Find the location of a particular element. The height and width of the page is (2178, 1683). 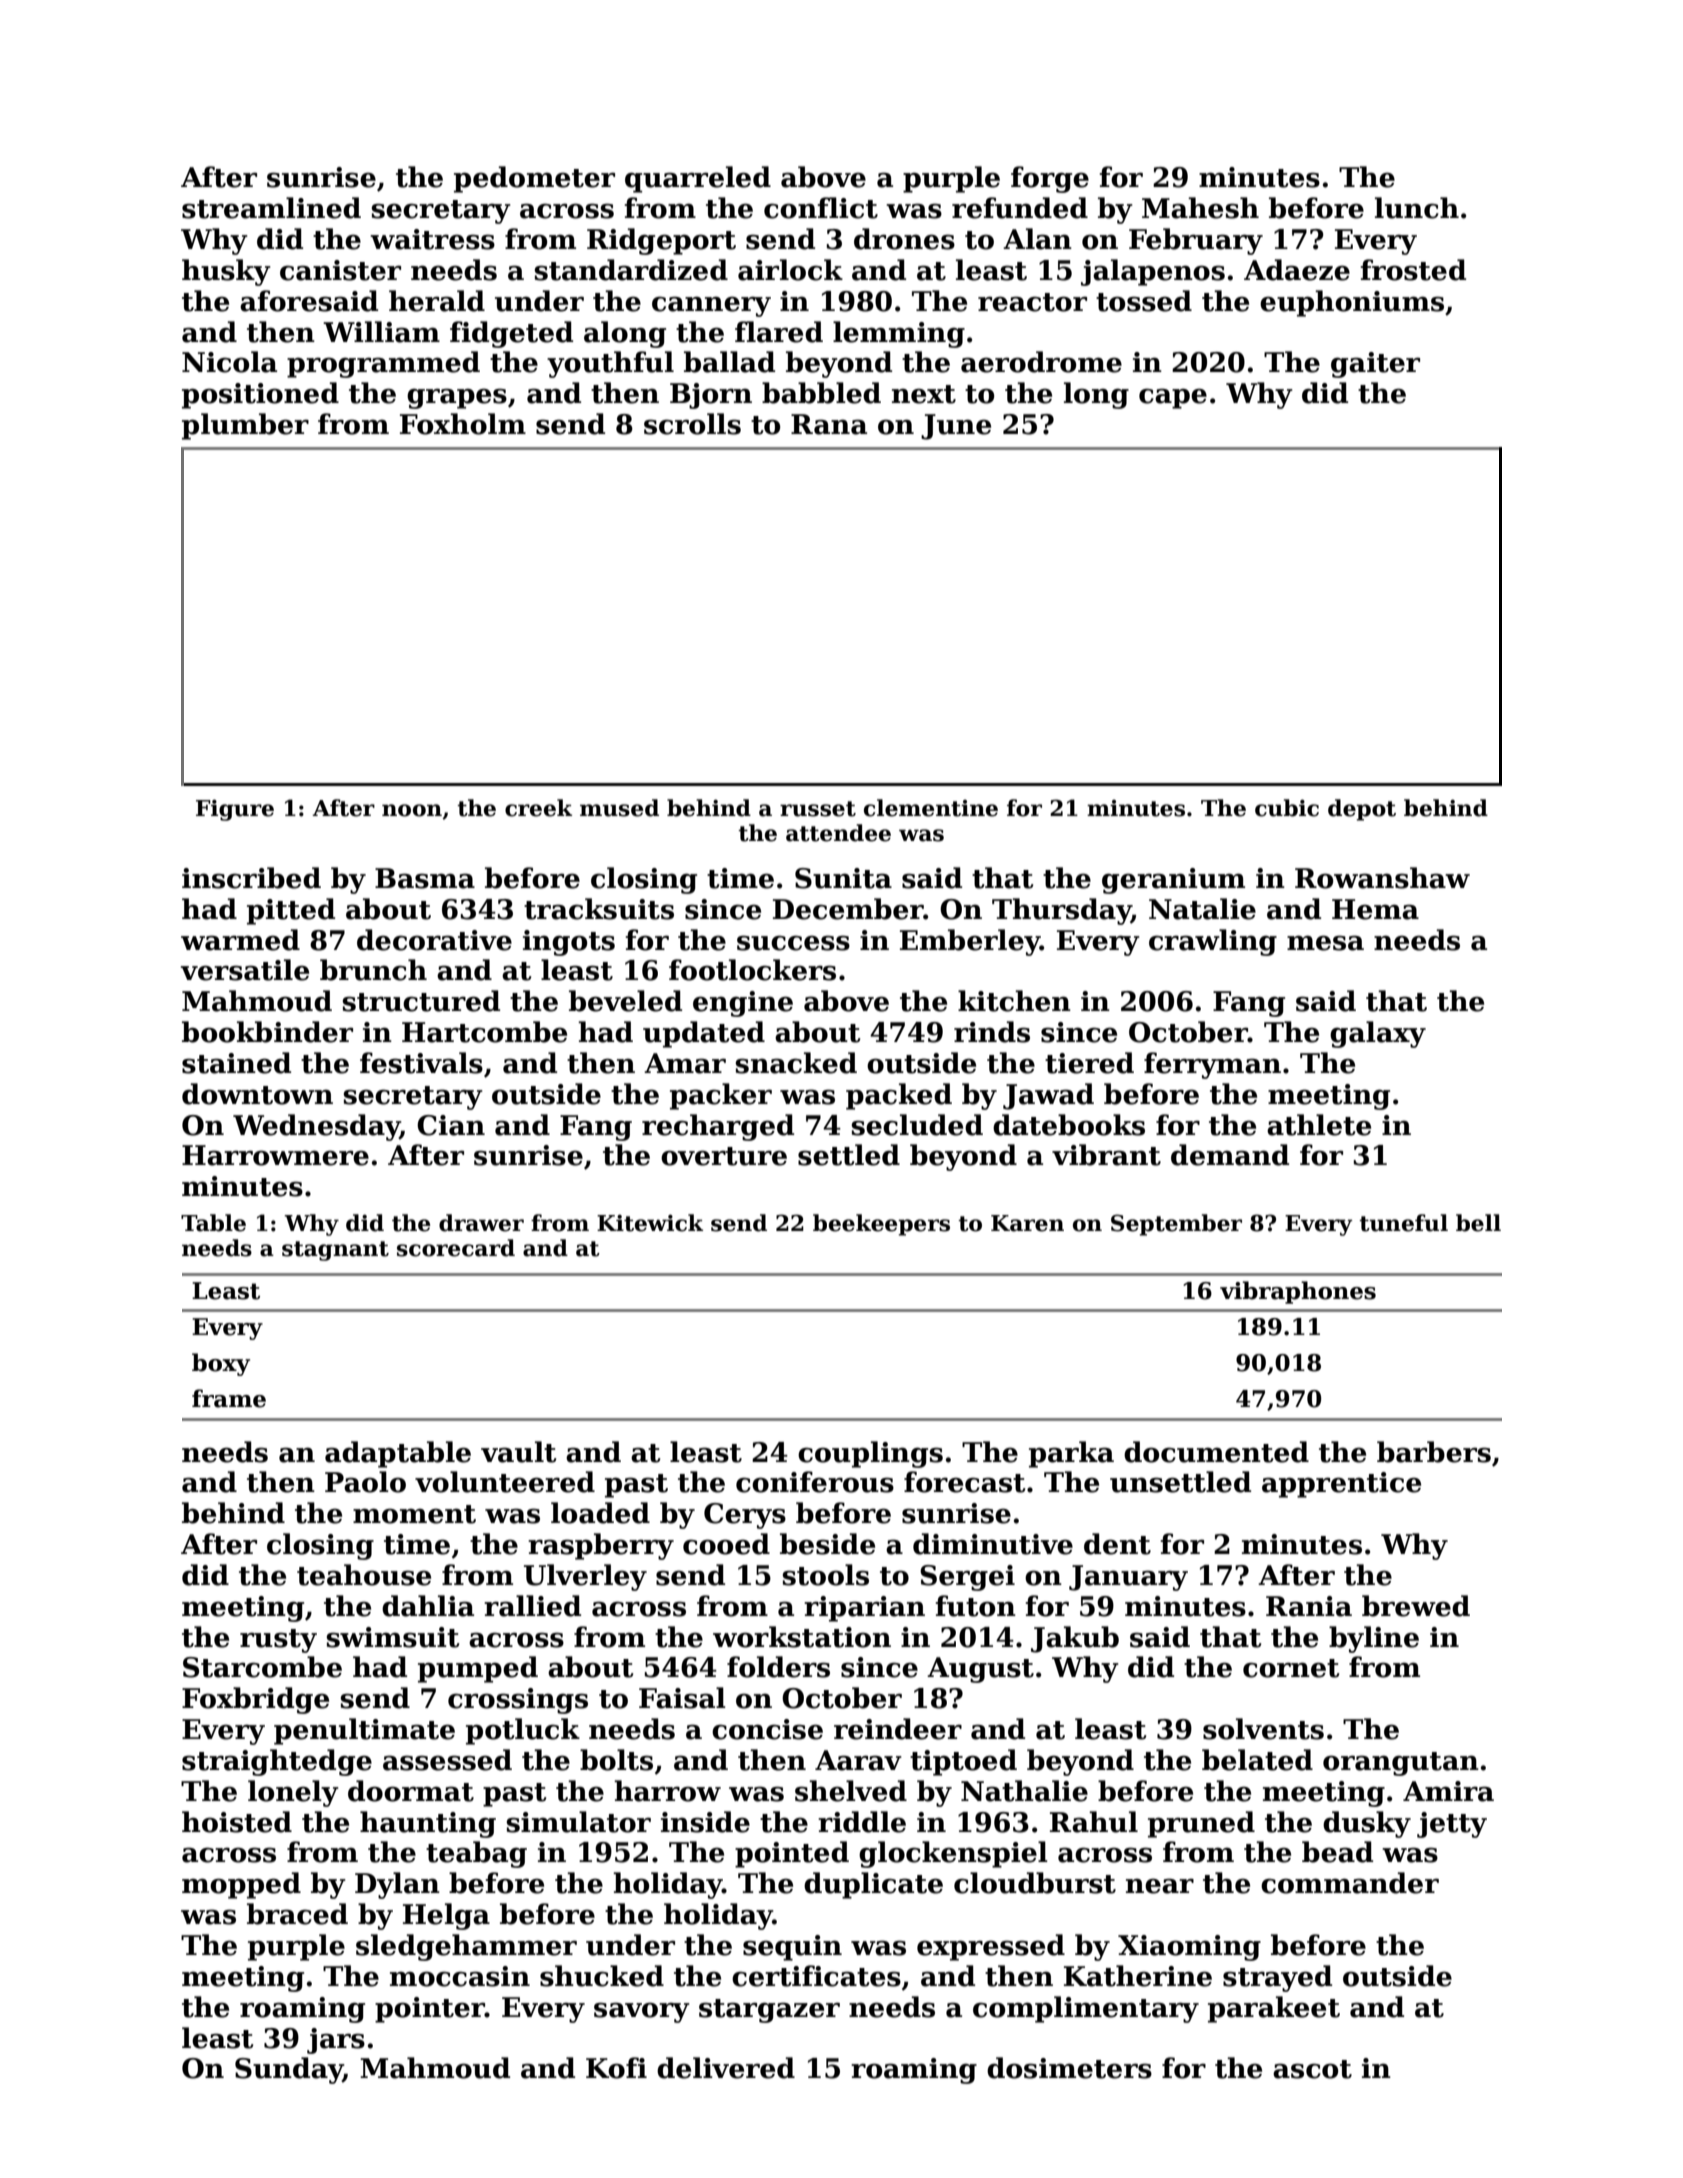

tracksuits is located at coordinates (599, 909).
